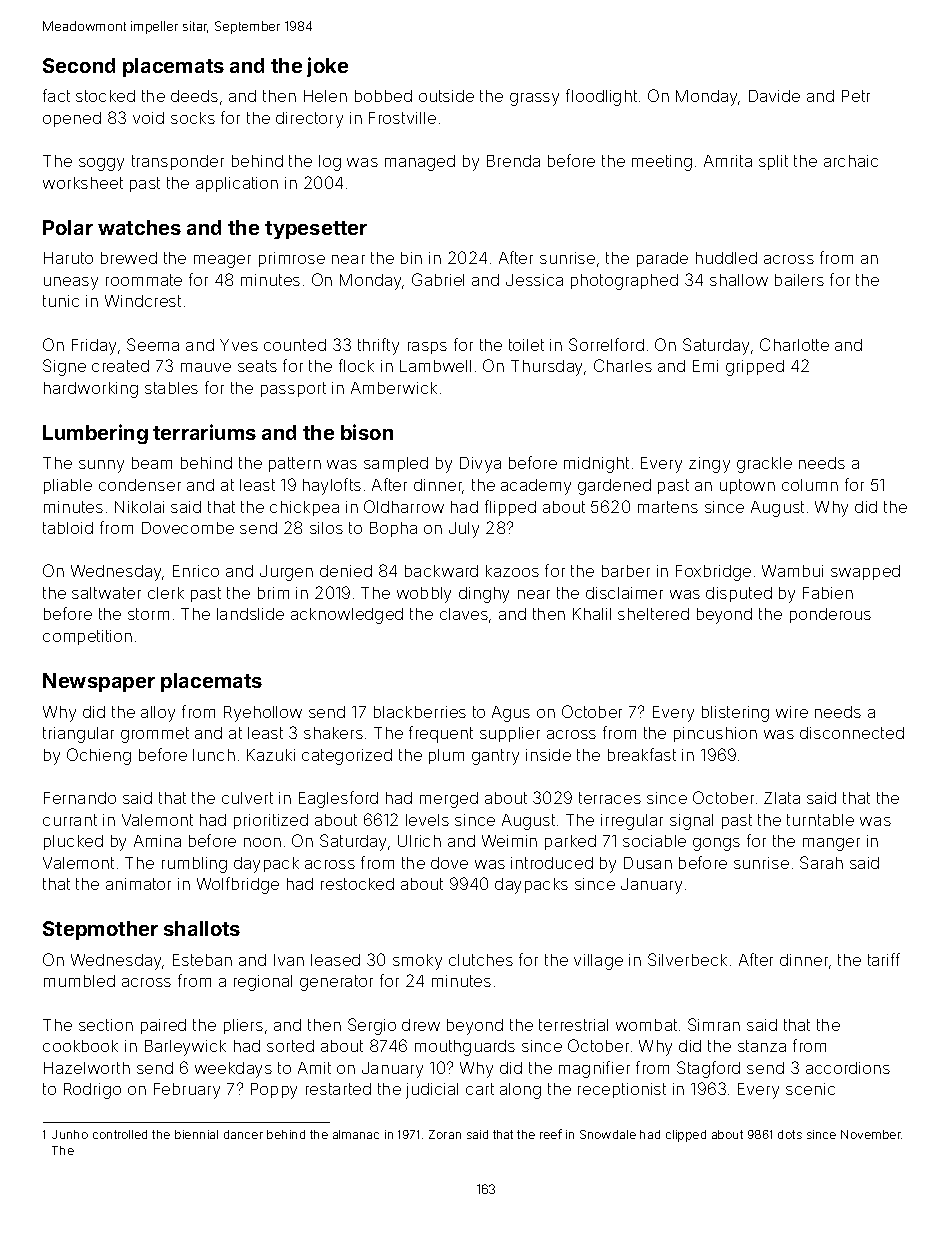 The width and height of the image is (952, 1233). I want to click on Brenda, so click(513, 161).
